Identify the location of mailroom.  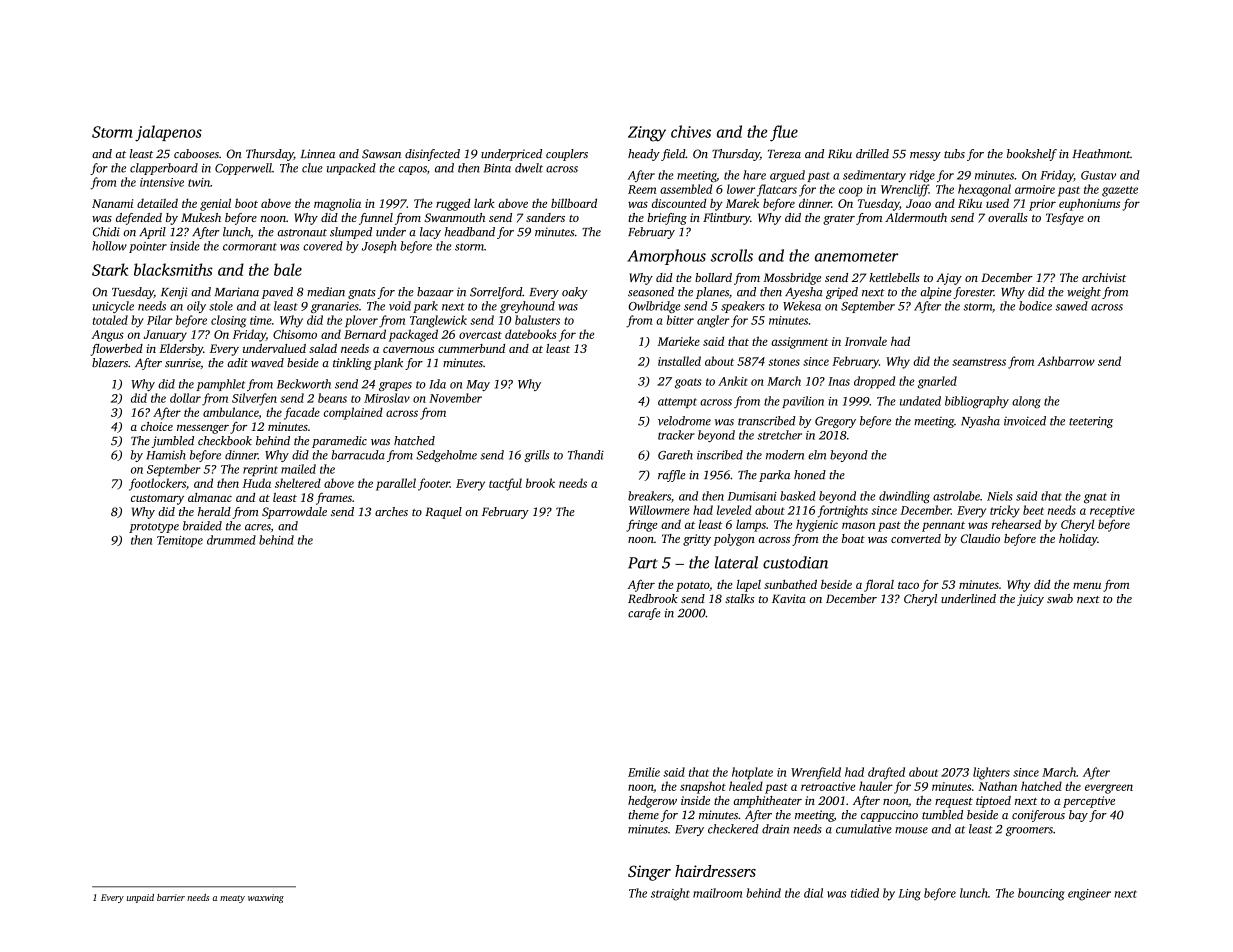
(717, 893).
